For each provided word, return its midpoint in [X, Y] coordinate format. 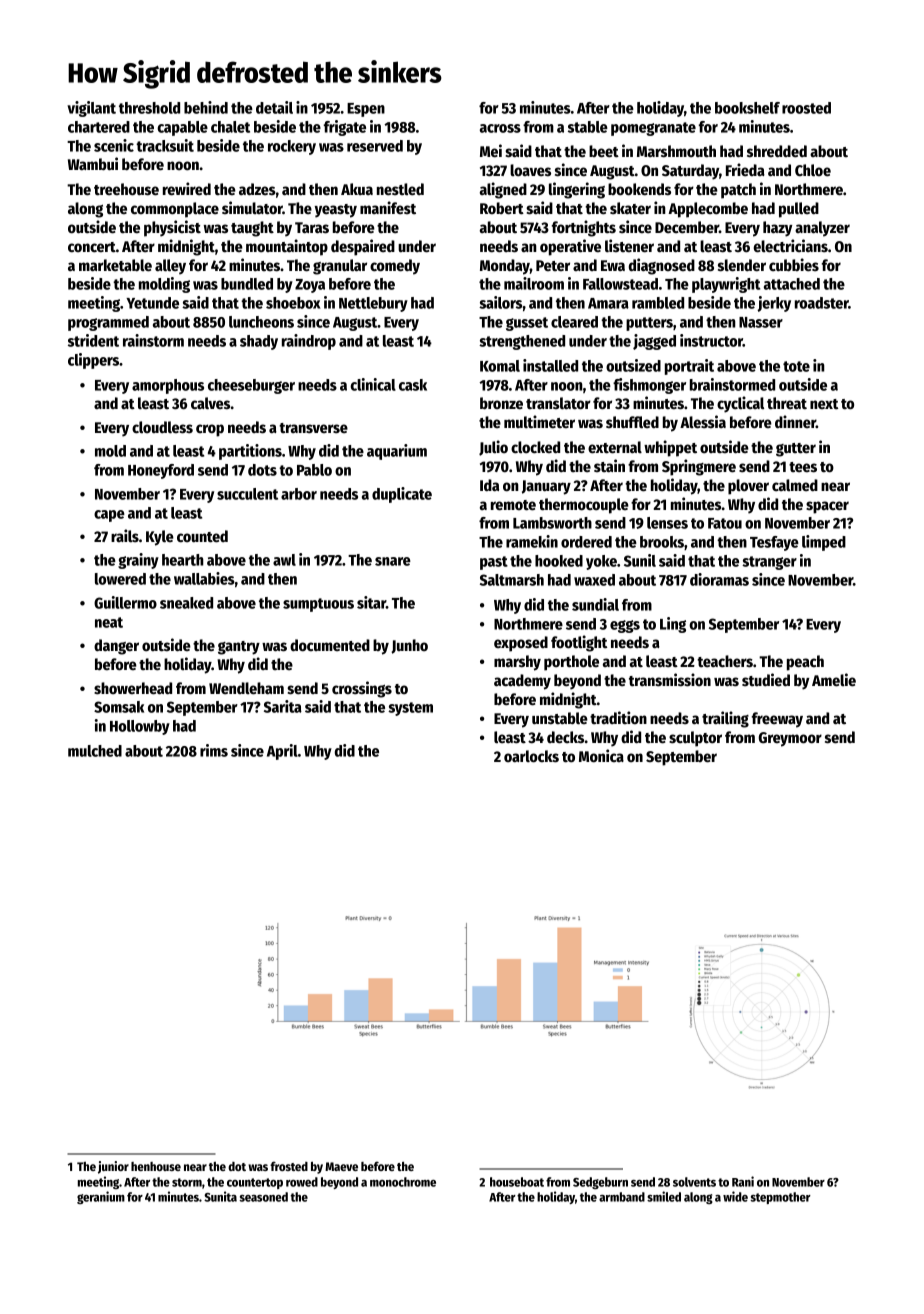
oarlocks [531, 756]
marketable [115, 265]
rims [214, 750]
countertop [255, 1183]
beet [604, 151]
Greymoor [790, 739]
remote [513, 505]
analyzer [822, 229]
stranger [769, 563]
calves [211, 403]
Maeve [341, 1166]
